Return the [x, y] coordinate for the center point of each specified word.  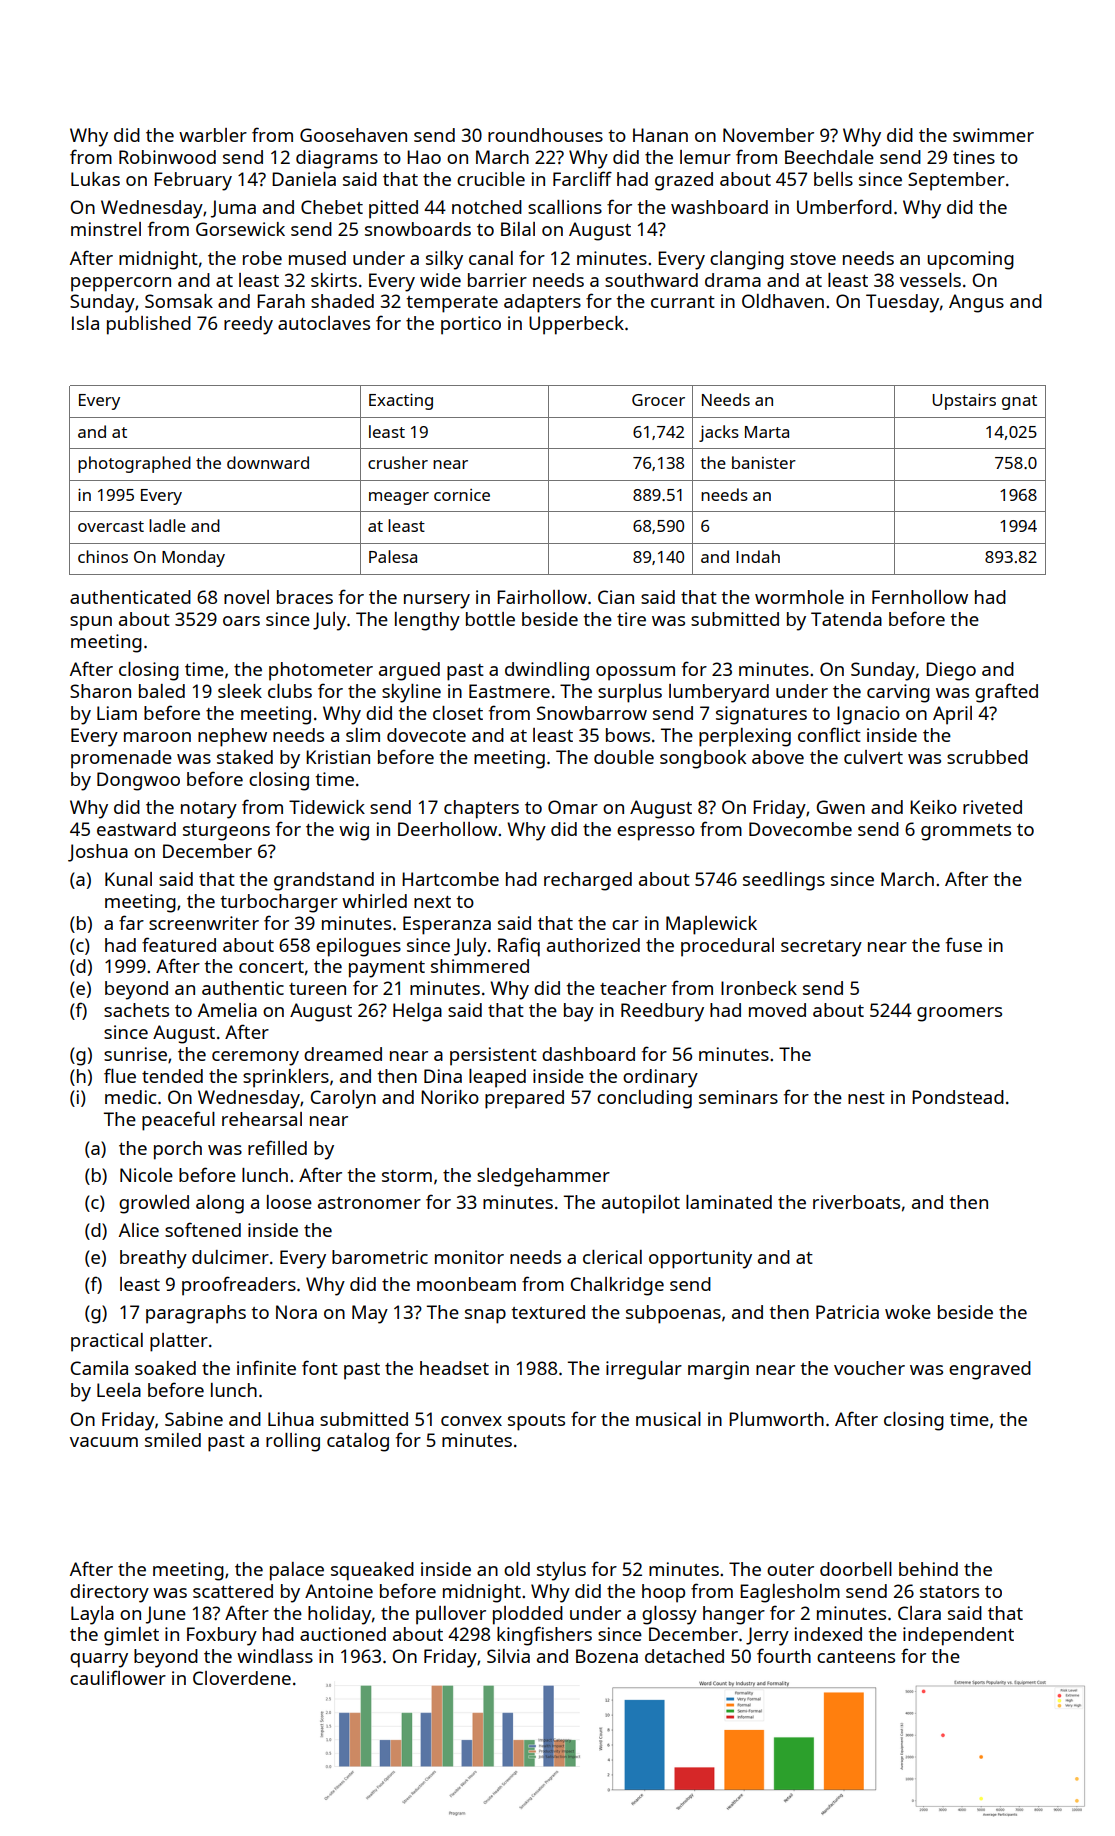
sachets [136, 1010]
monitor [469, 1257]
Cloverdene [242, 1678]
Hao [424, 157]
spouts [536, 1422]
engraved [990, 1370]
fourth [784, 1655]
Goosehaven [353, 135]
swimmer [993, 135]
